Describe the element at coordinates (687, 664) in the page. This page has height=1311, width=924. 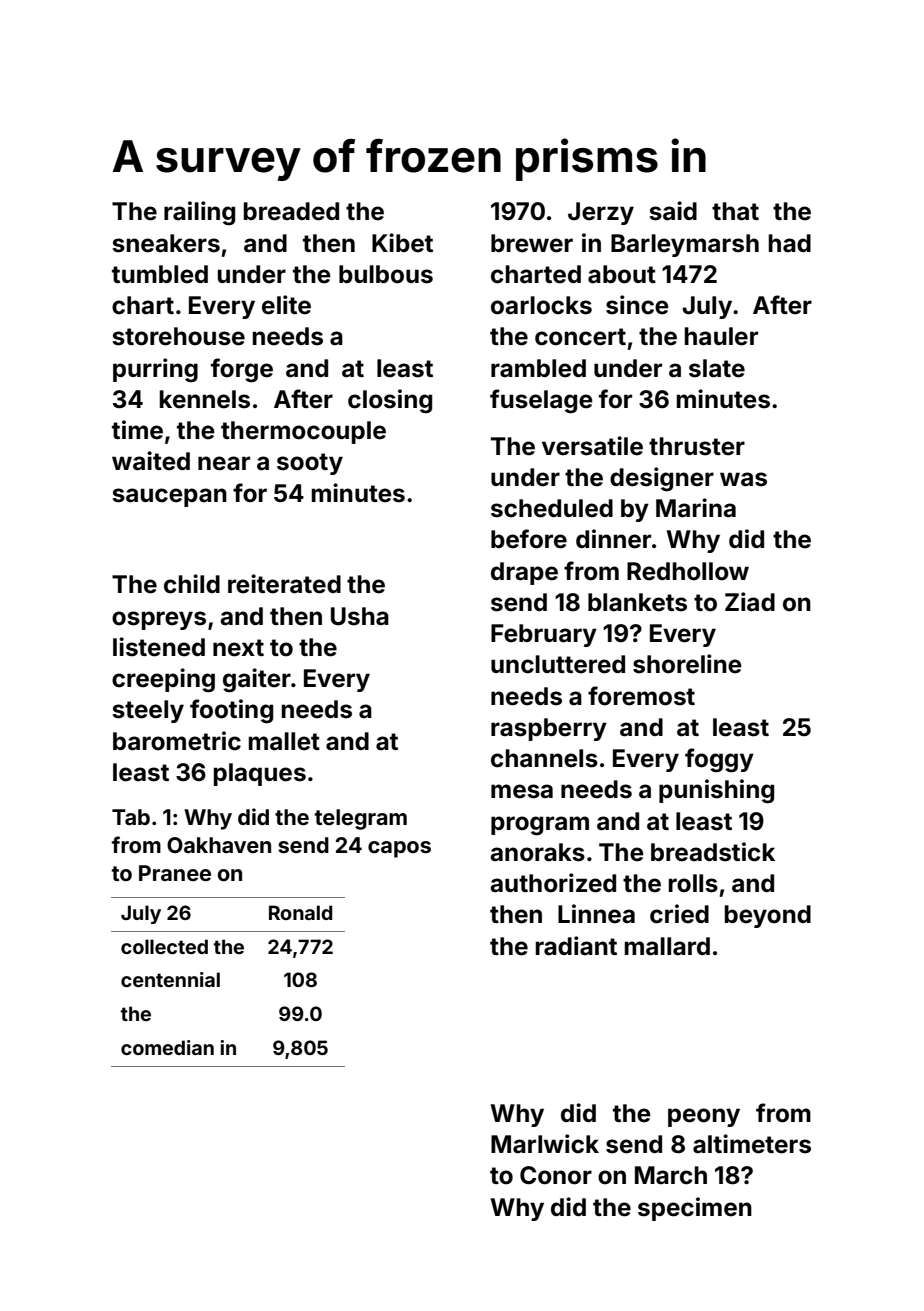
I see `shoreline` at that location.
